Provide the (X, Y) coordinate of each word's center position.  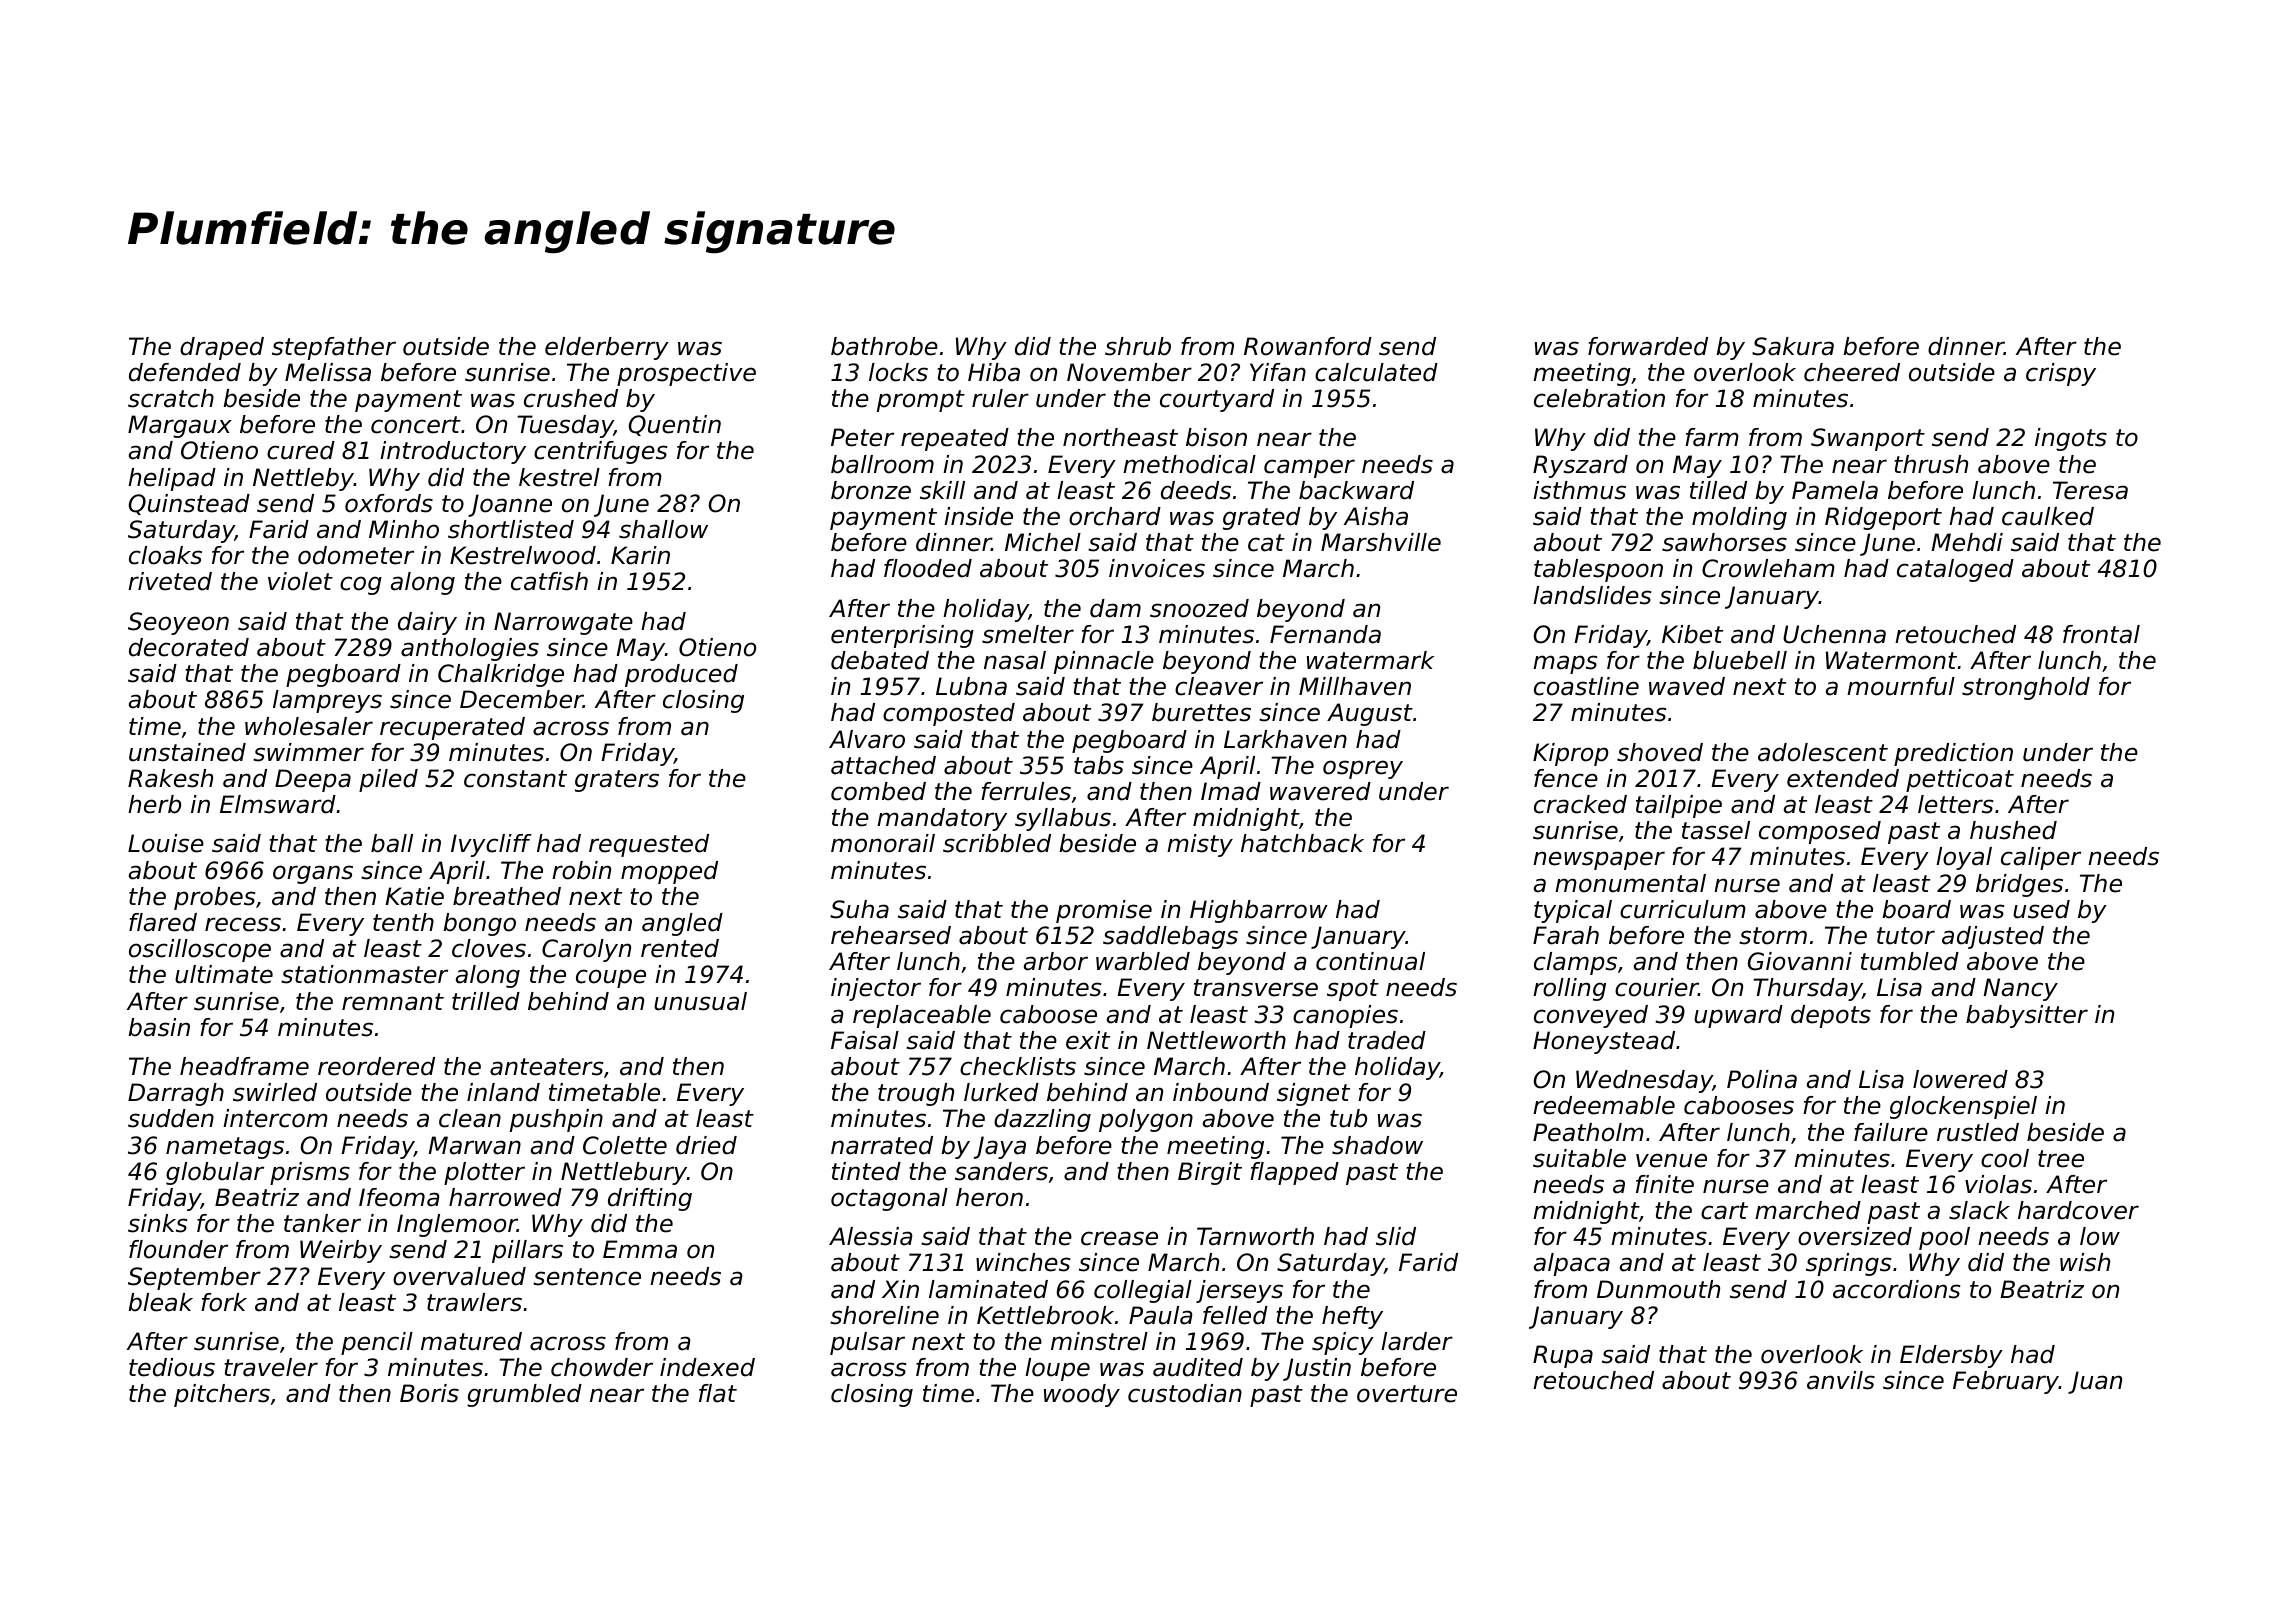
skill (942, 490)
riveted (170, 581)
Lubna (971, 686)
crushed (571, 398)
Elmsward (278, 804)
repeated (955, 439)
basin (159, 1027)
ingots (2071, 439)
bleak (160, 1302)
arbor (1056, 961)
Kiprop (1571, 754)
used (2041, 909)
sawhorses (1724, 542)
